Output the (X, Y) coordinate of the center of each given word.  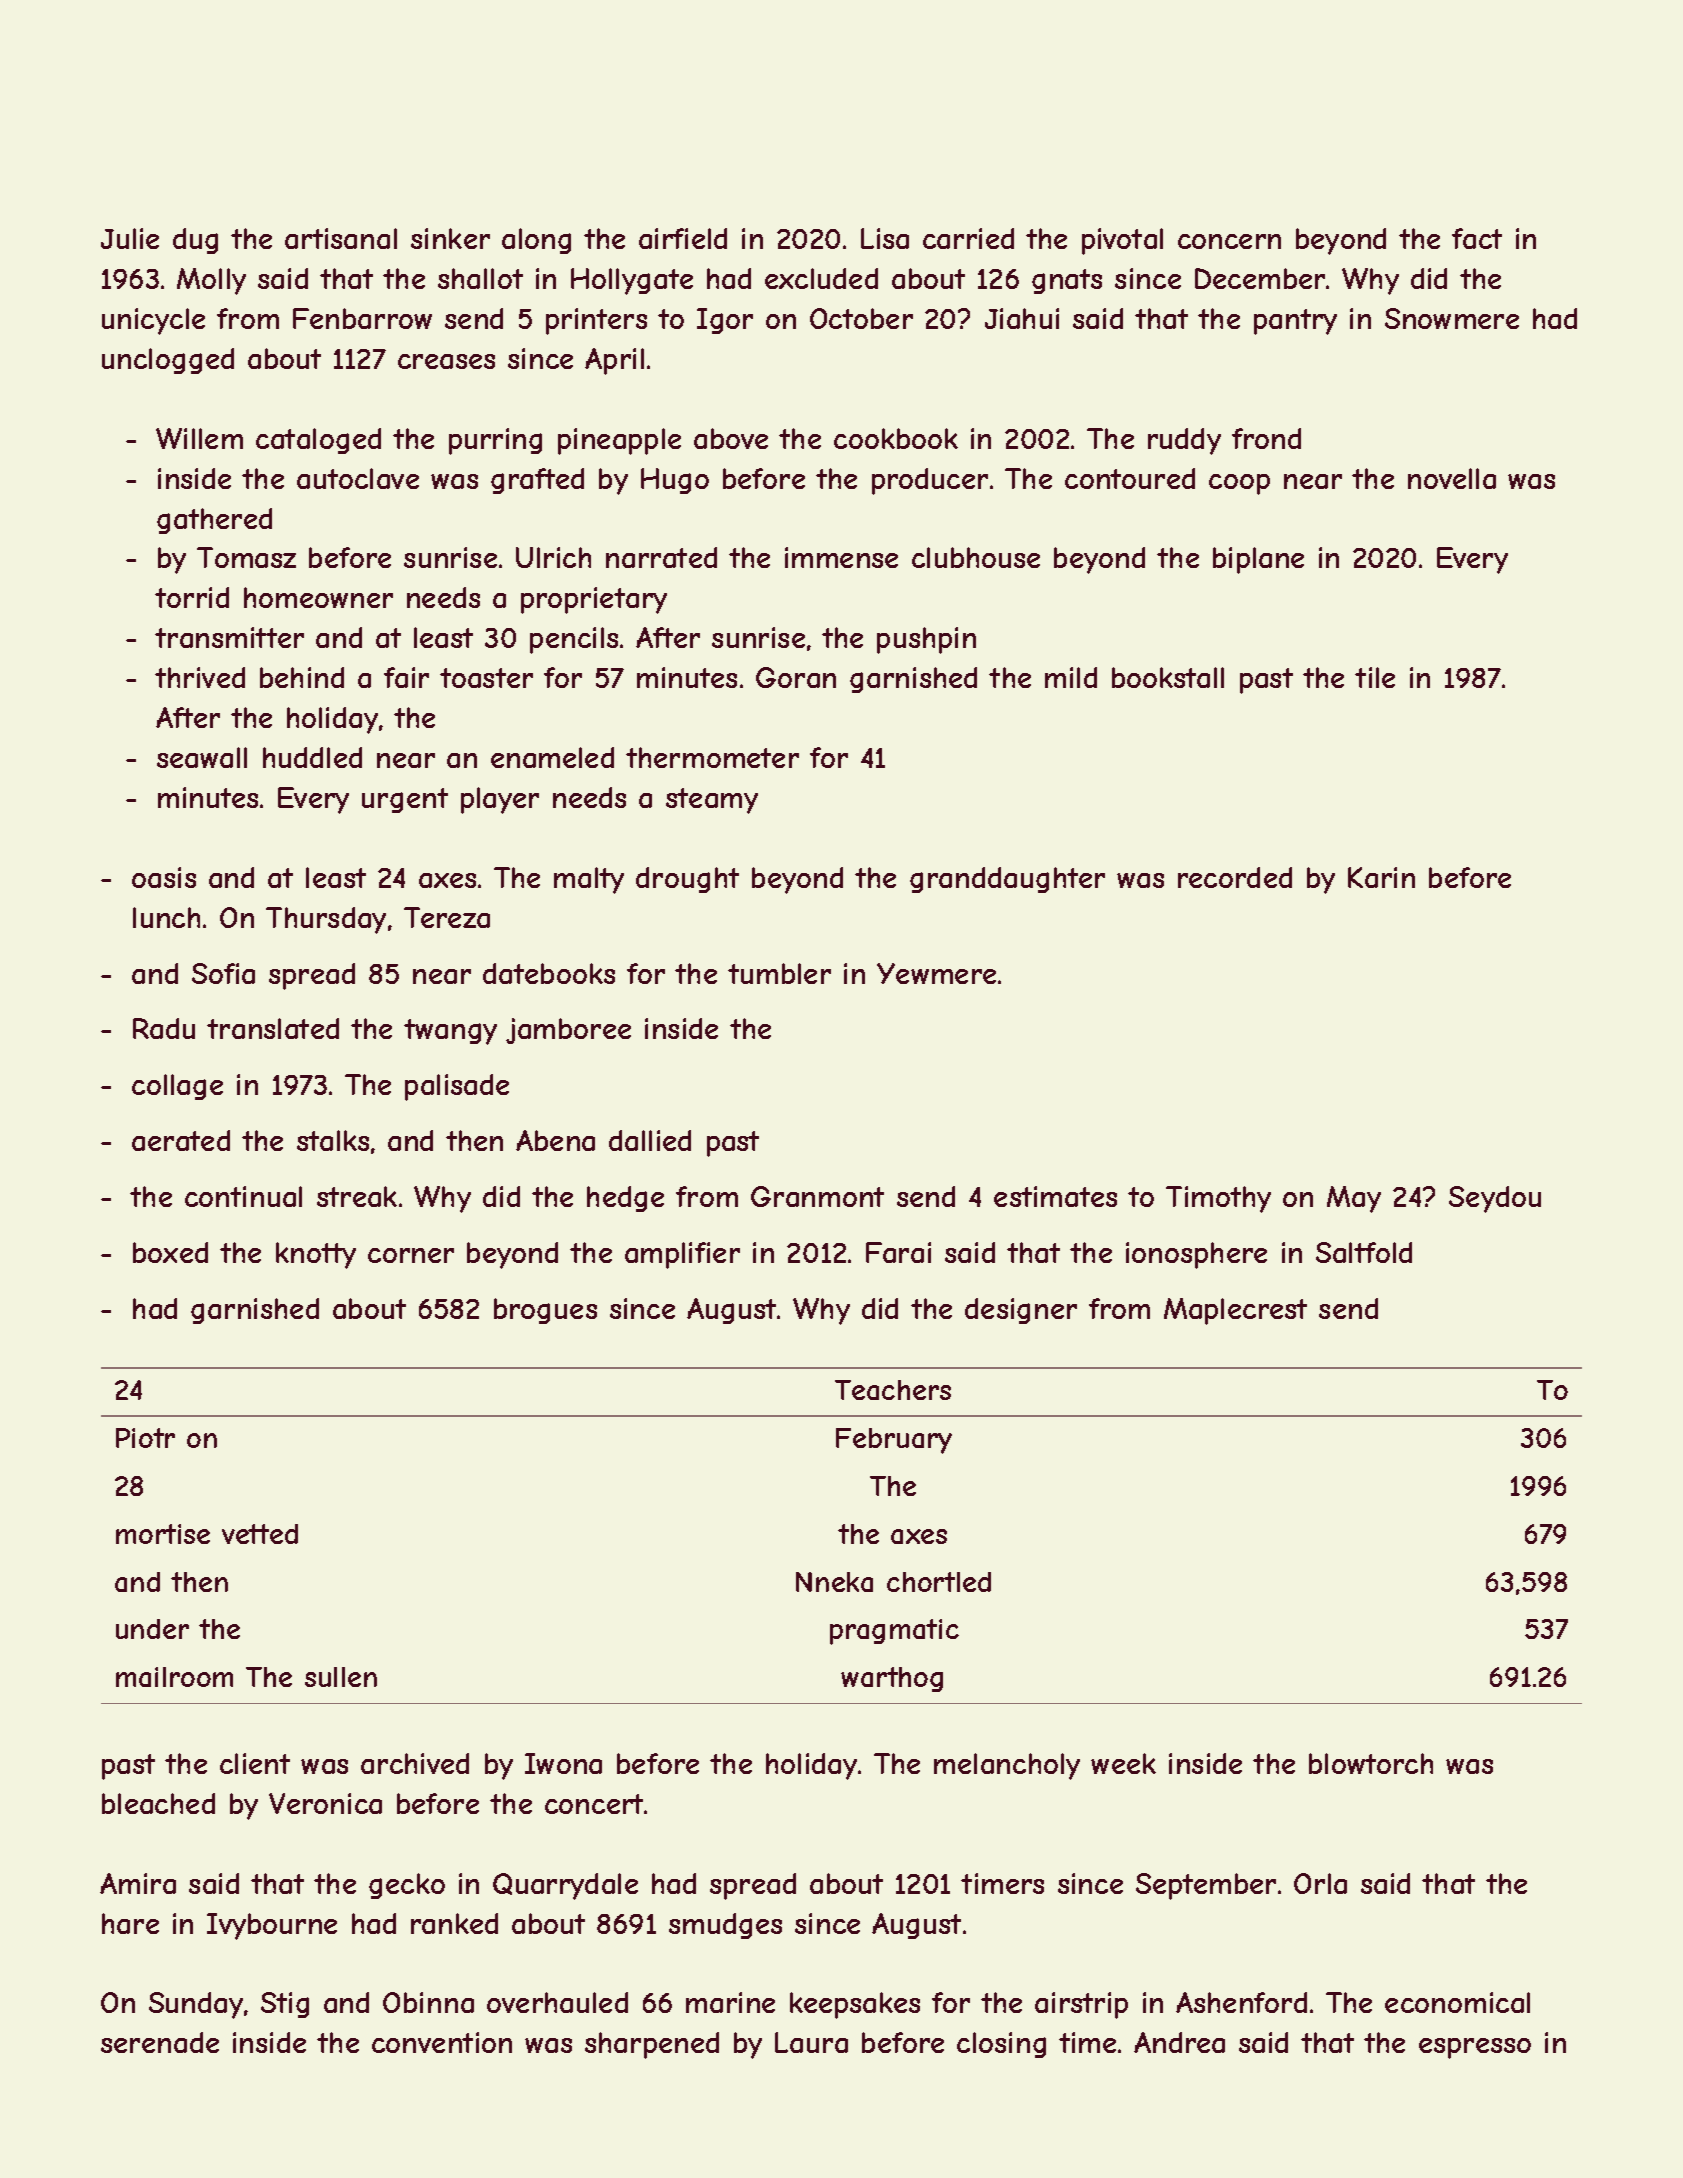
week (1123, 1763)
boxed (170, 1252)
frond (1266, 438)
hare (130, 1923)
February (894, 1441)
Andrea (1179, 2042)
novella (1452, 478)
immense (841, 557)
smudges (725, 1926)
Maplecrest (1235, 1311)
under (152, 1629)
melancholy (1007, 1766)
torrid (192, 597)
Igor (725, 321)
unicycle (153, 321)
